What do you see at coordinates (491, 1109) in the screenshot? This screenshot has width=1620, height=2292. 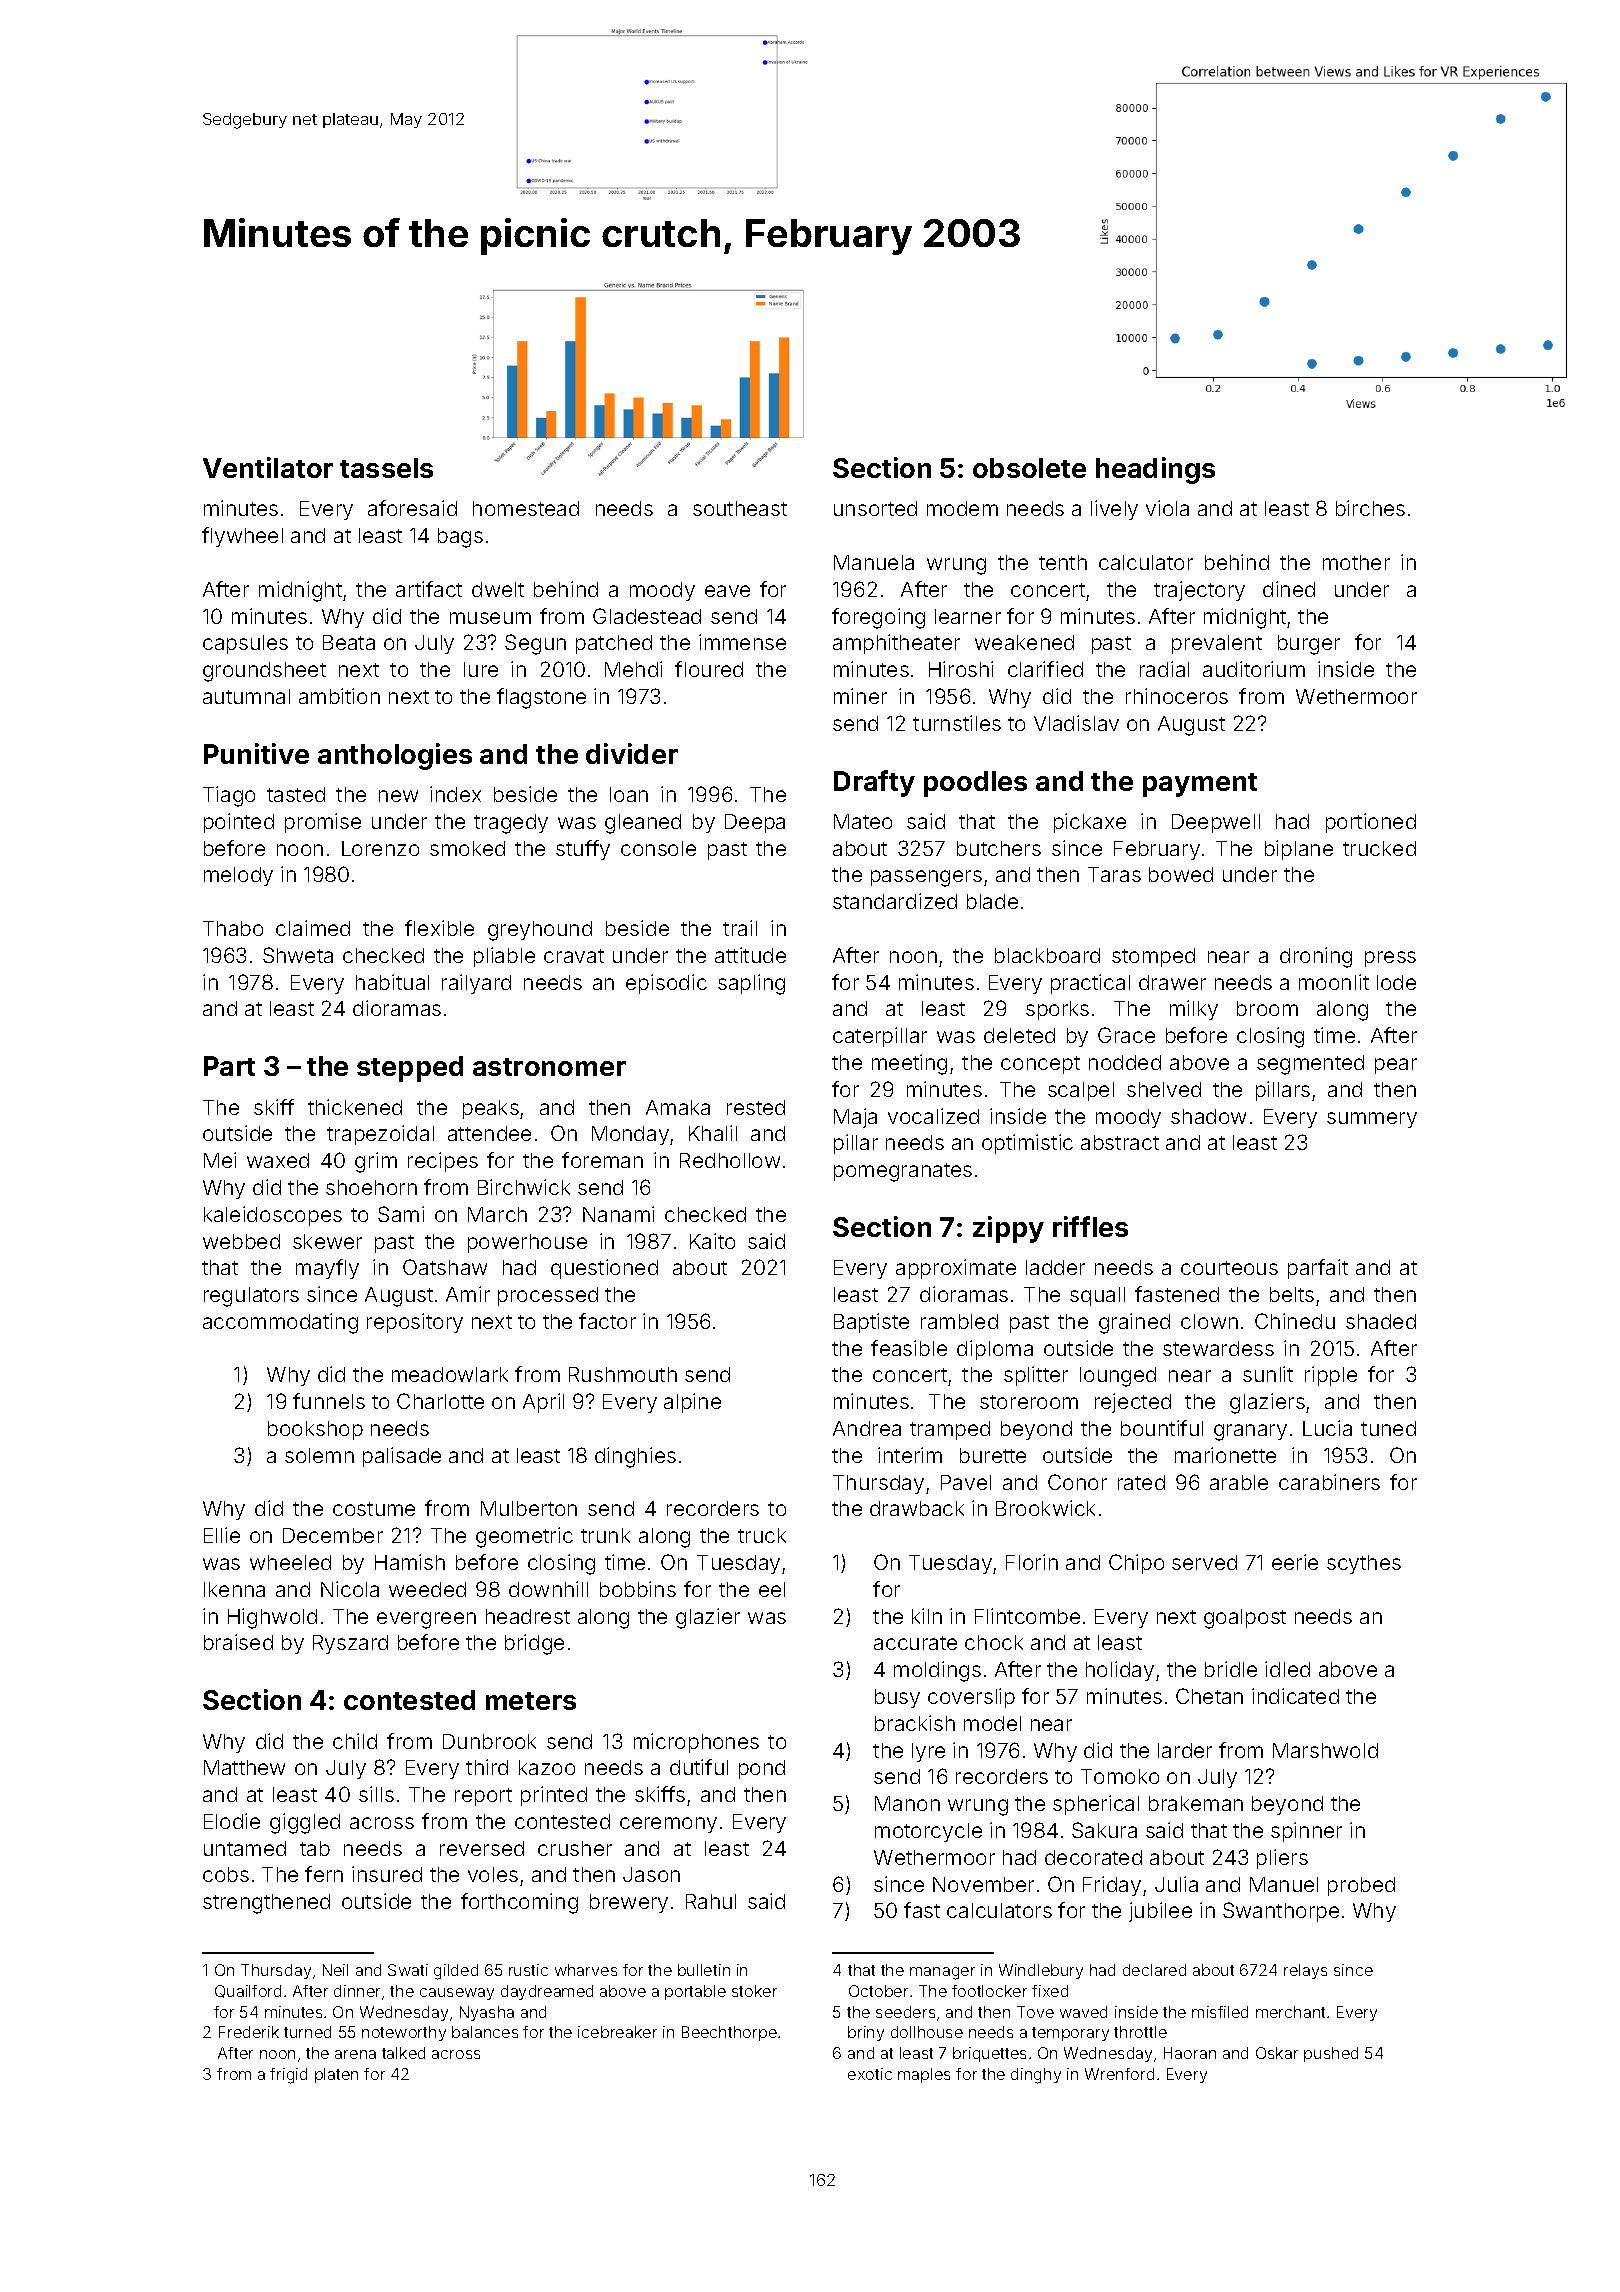 I see `peaks` at bounding box center [491, 1109].
